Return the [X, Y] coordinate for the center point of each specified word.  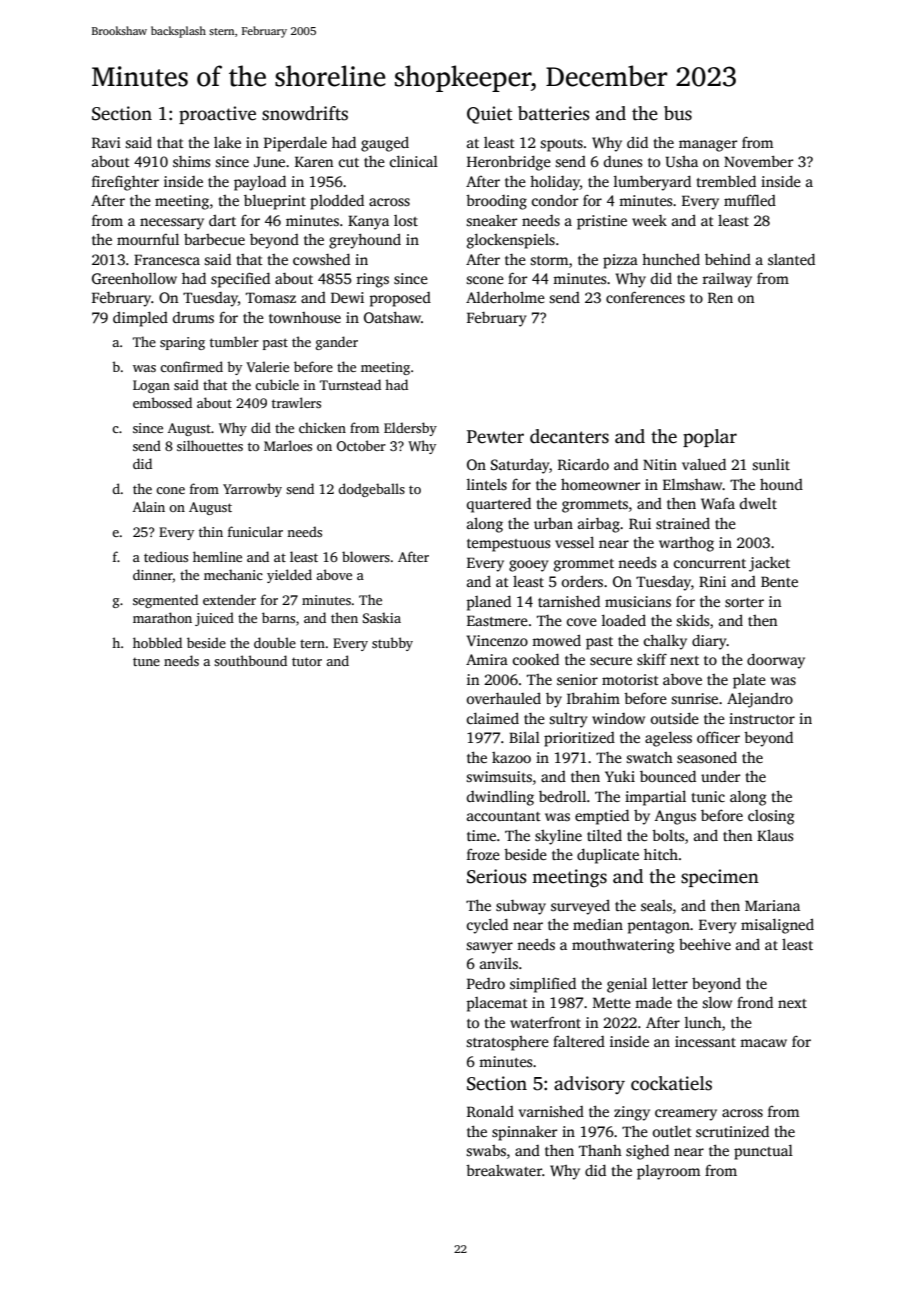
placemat [497, 1004]
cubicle [277, 384]
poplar [710, 438]
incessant [705, 1041]
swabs [486, 1150]
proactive [217, 115]
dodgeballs [371, 490]
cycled [487, 926]
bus [678, 113]
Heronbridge [509, 163]
